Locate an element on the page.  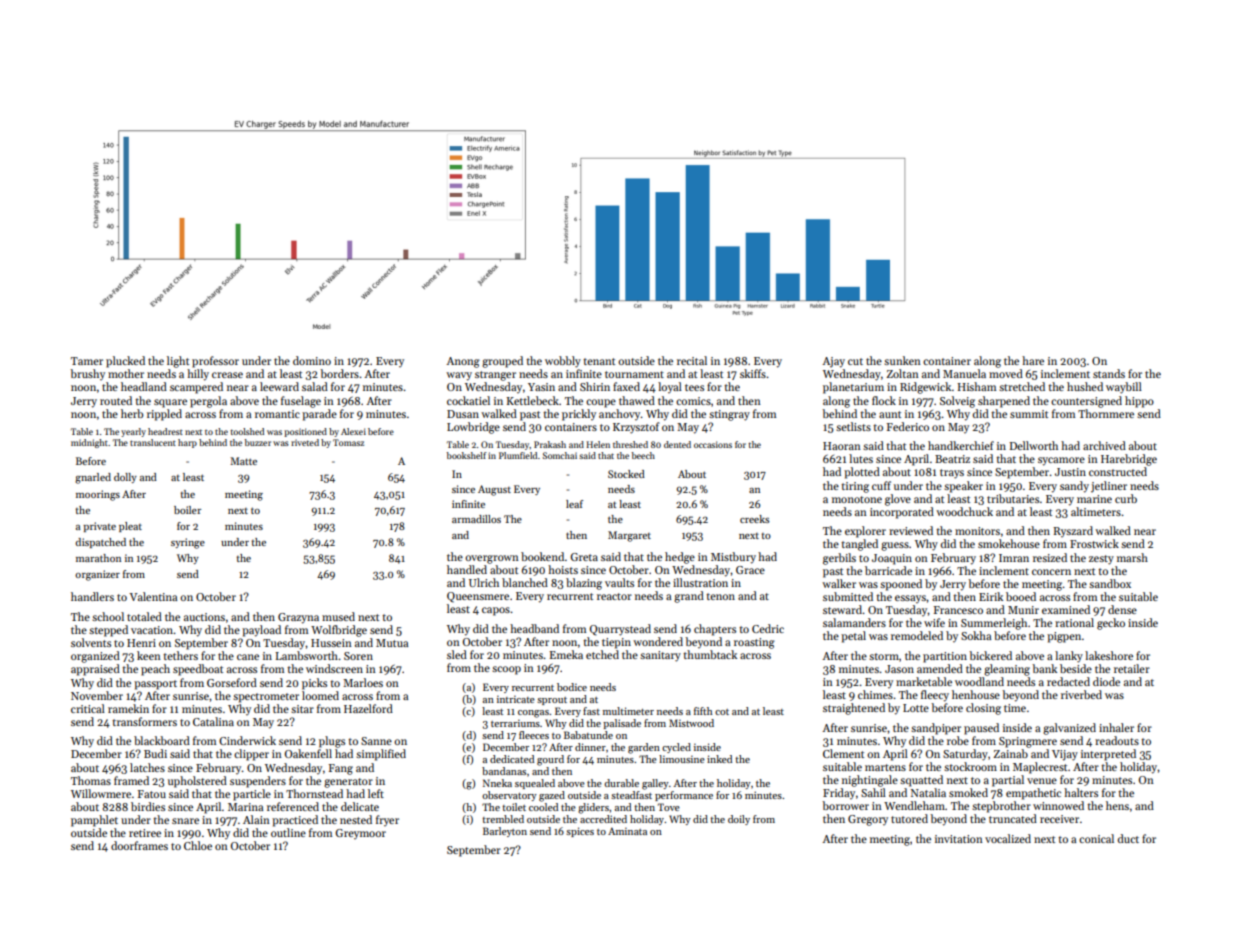
marsh is located at coordinates (1132, 557).
